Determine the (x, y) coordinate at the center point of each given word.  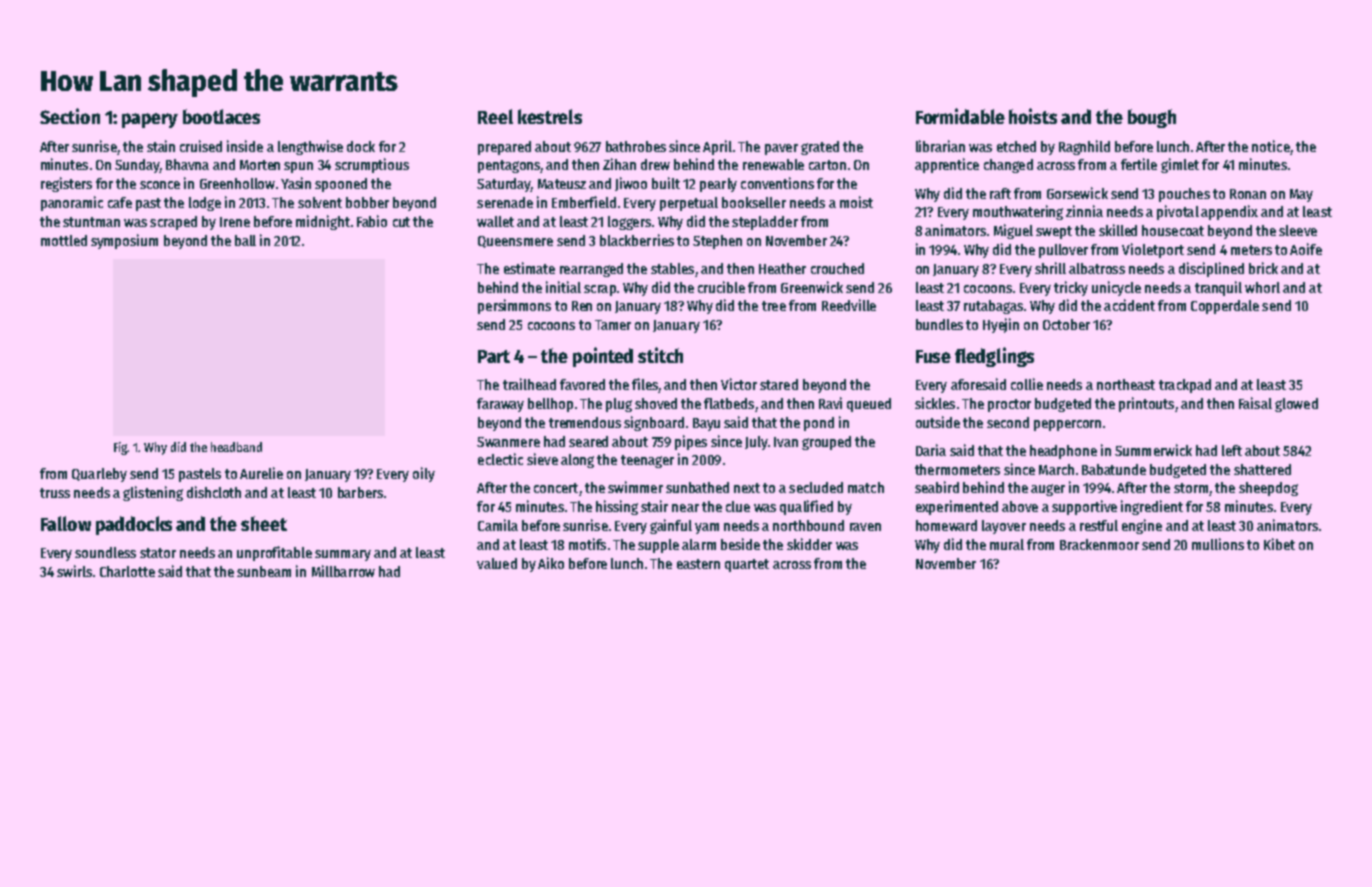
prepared (504, 148)
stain (161, 146)
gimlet (1180, 165)
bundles (939, 324)
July (756, 443)
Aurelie (261, 473)
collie (1027, 384)
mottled (64, 240)
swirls (74, 571)
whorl (1262, 287)
